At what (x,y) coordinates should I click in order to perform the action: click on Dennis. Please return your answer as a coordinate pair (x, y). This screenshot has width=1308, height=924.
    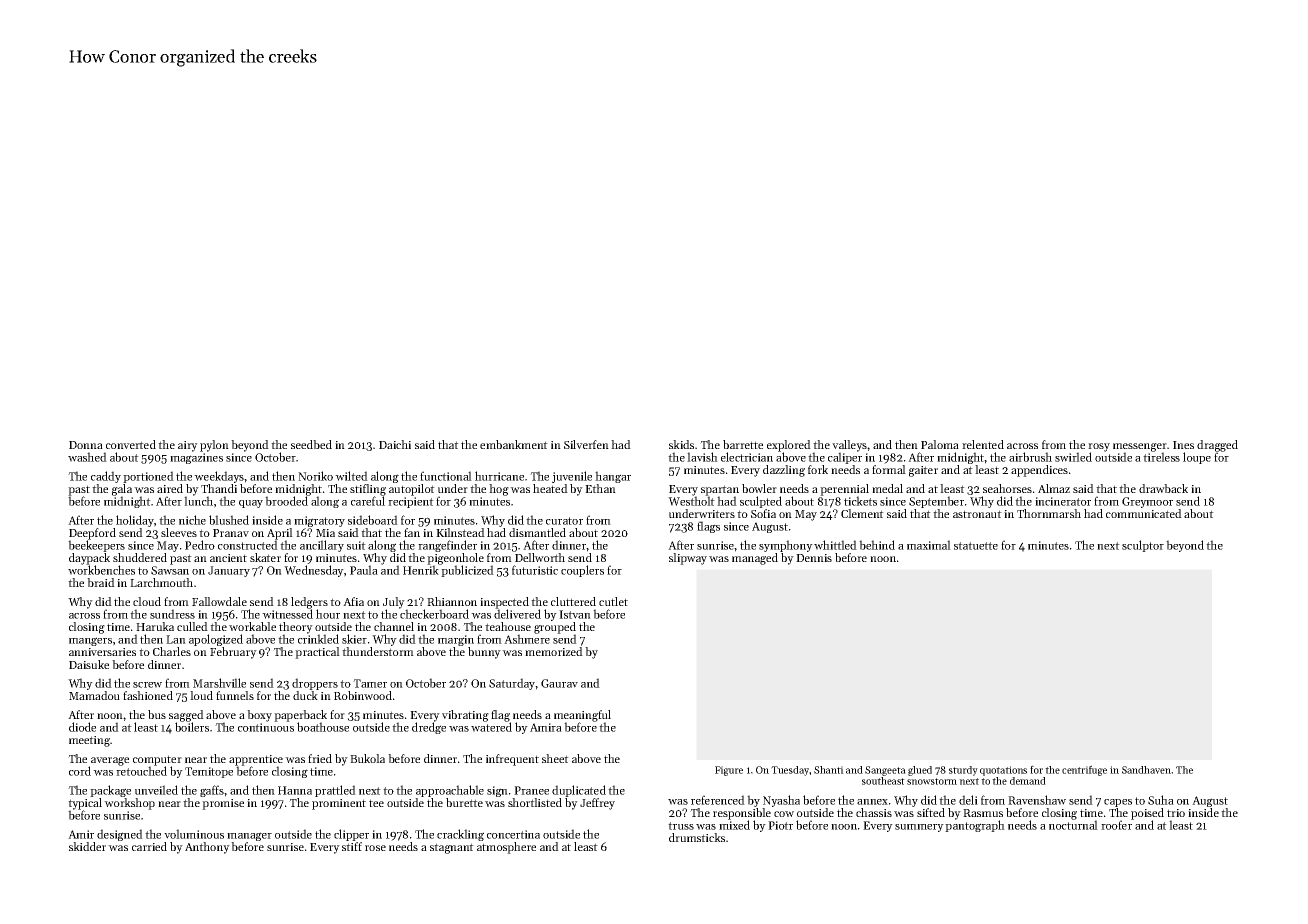
    Looking at the image, I should click on (814, 558).
